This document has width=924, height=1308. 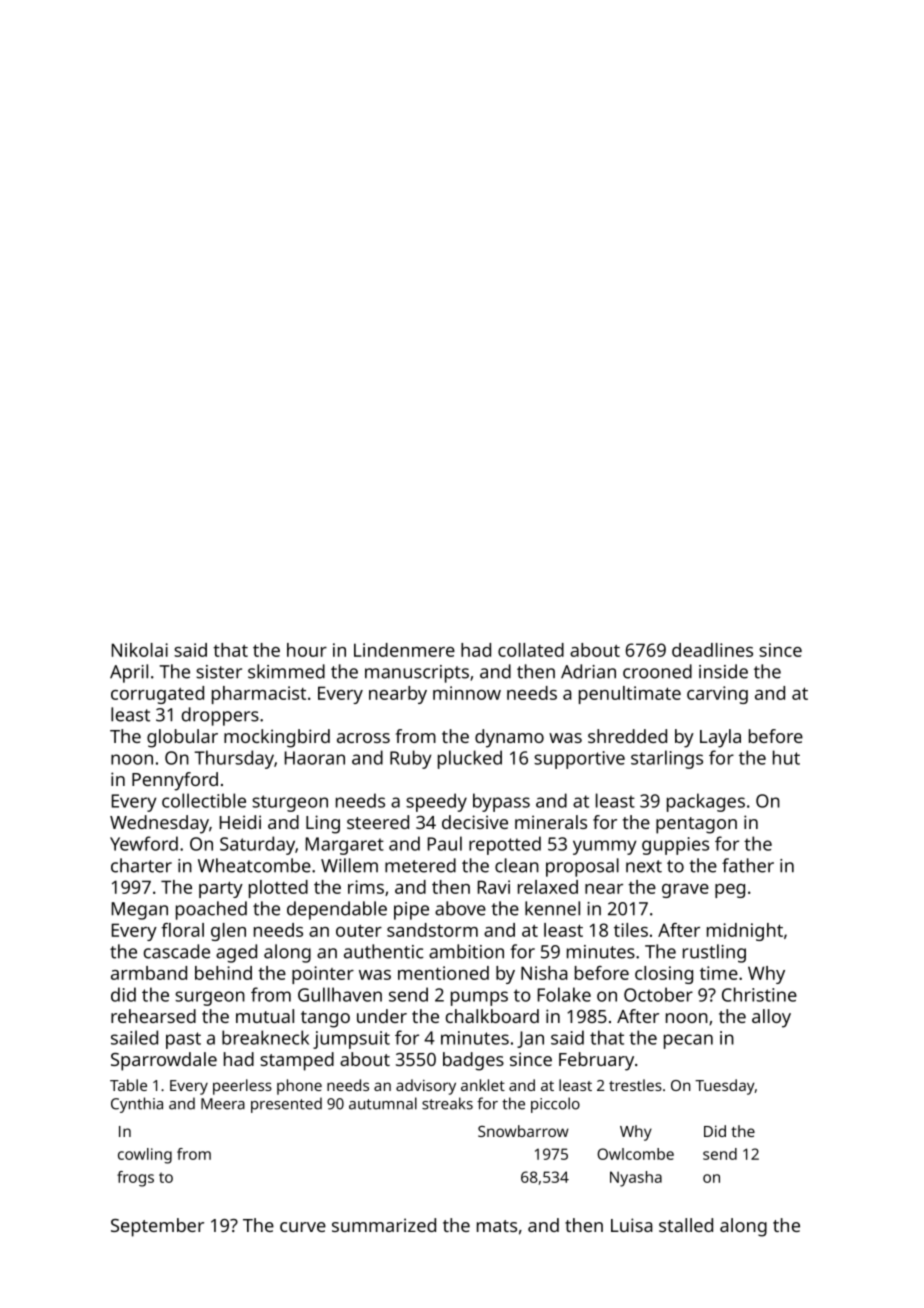 I want to click on corrugated, so click(x=157, y=695).
